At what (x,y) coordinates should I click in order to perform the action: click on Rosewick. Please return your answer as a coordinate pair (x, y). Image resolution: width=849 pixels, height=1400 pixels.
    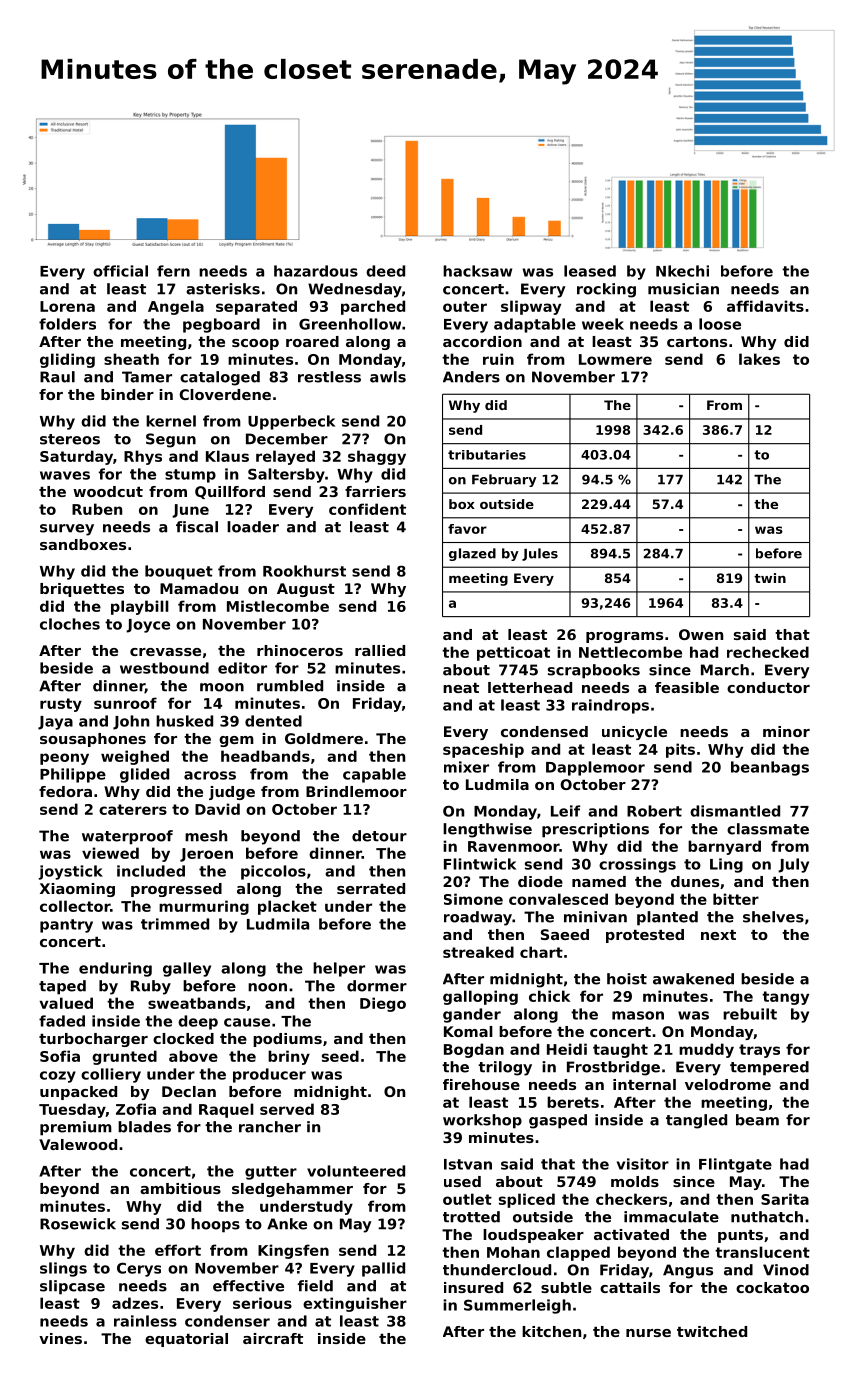
    Looking at the image, I should click on (78, 1224).
